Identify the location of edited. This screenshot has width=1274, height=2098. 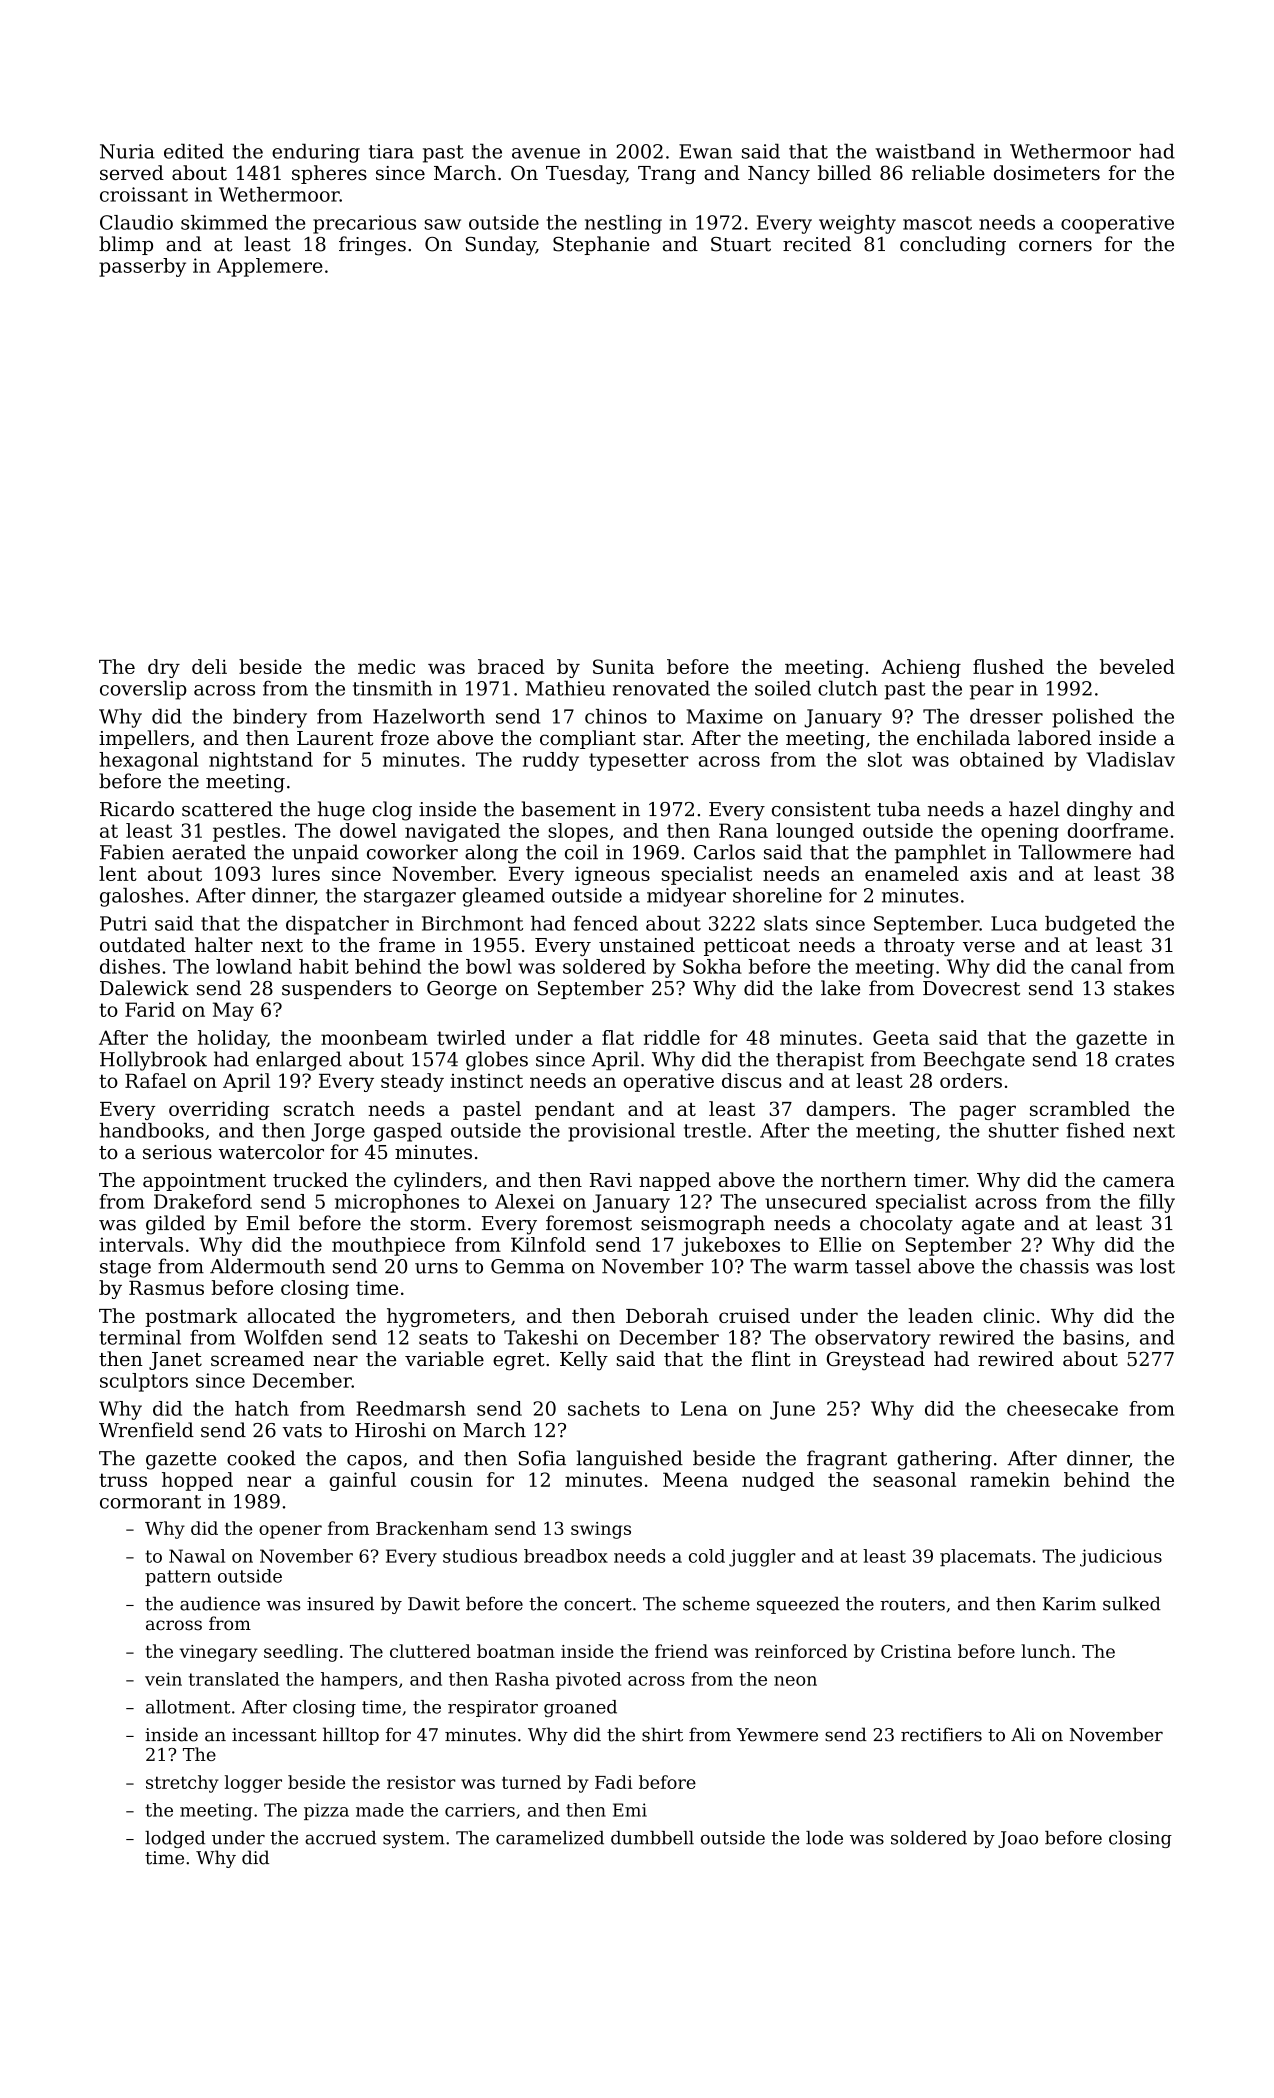
(194, 151).
